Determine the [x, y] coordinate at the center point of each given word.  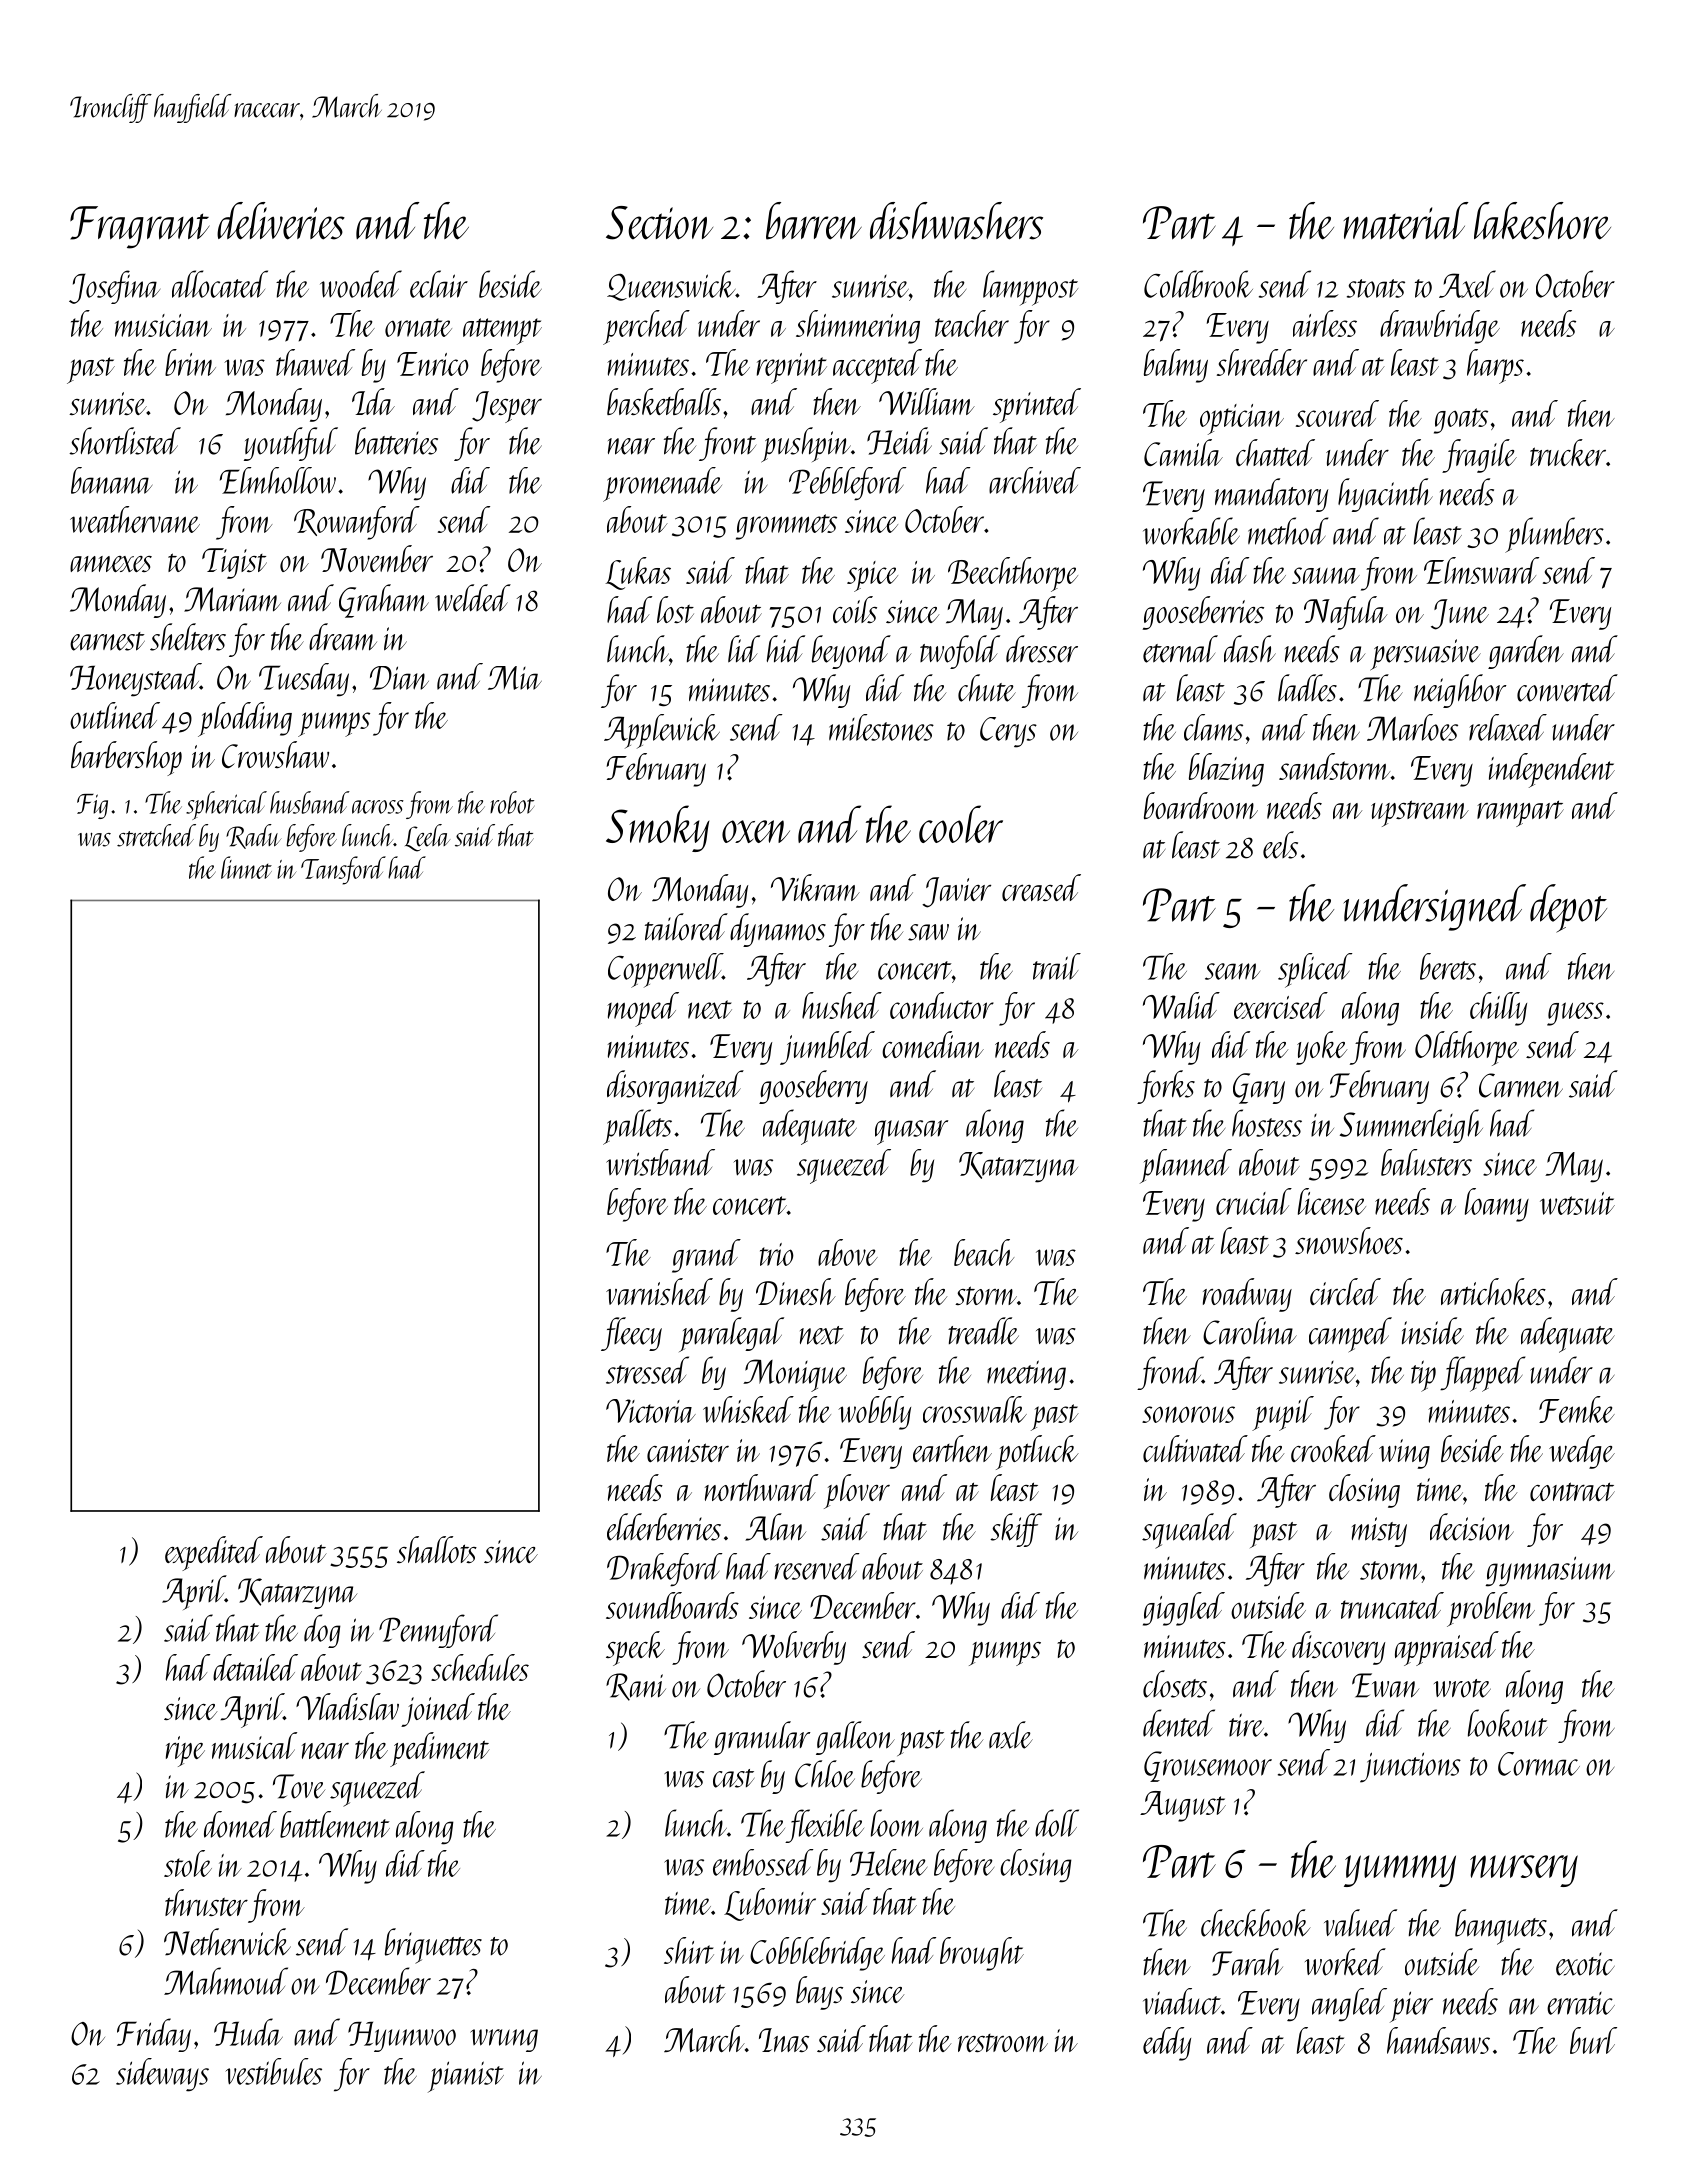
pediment [440, 1749]
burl [1593, 2040]
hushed [842, 1005]
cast [733, 1778]
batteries [396, 441]
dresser [1042, 649]
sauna [1326, 575]
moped [643, 1009]
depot [1568, 908]
